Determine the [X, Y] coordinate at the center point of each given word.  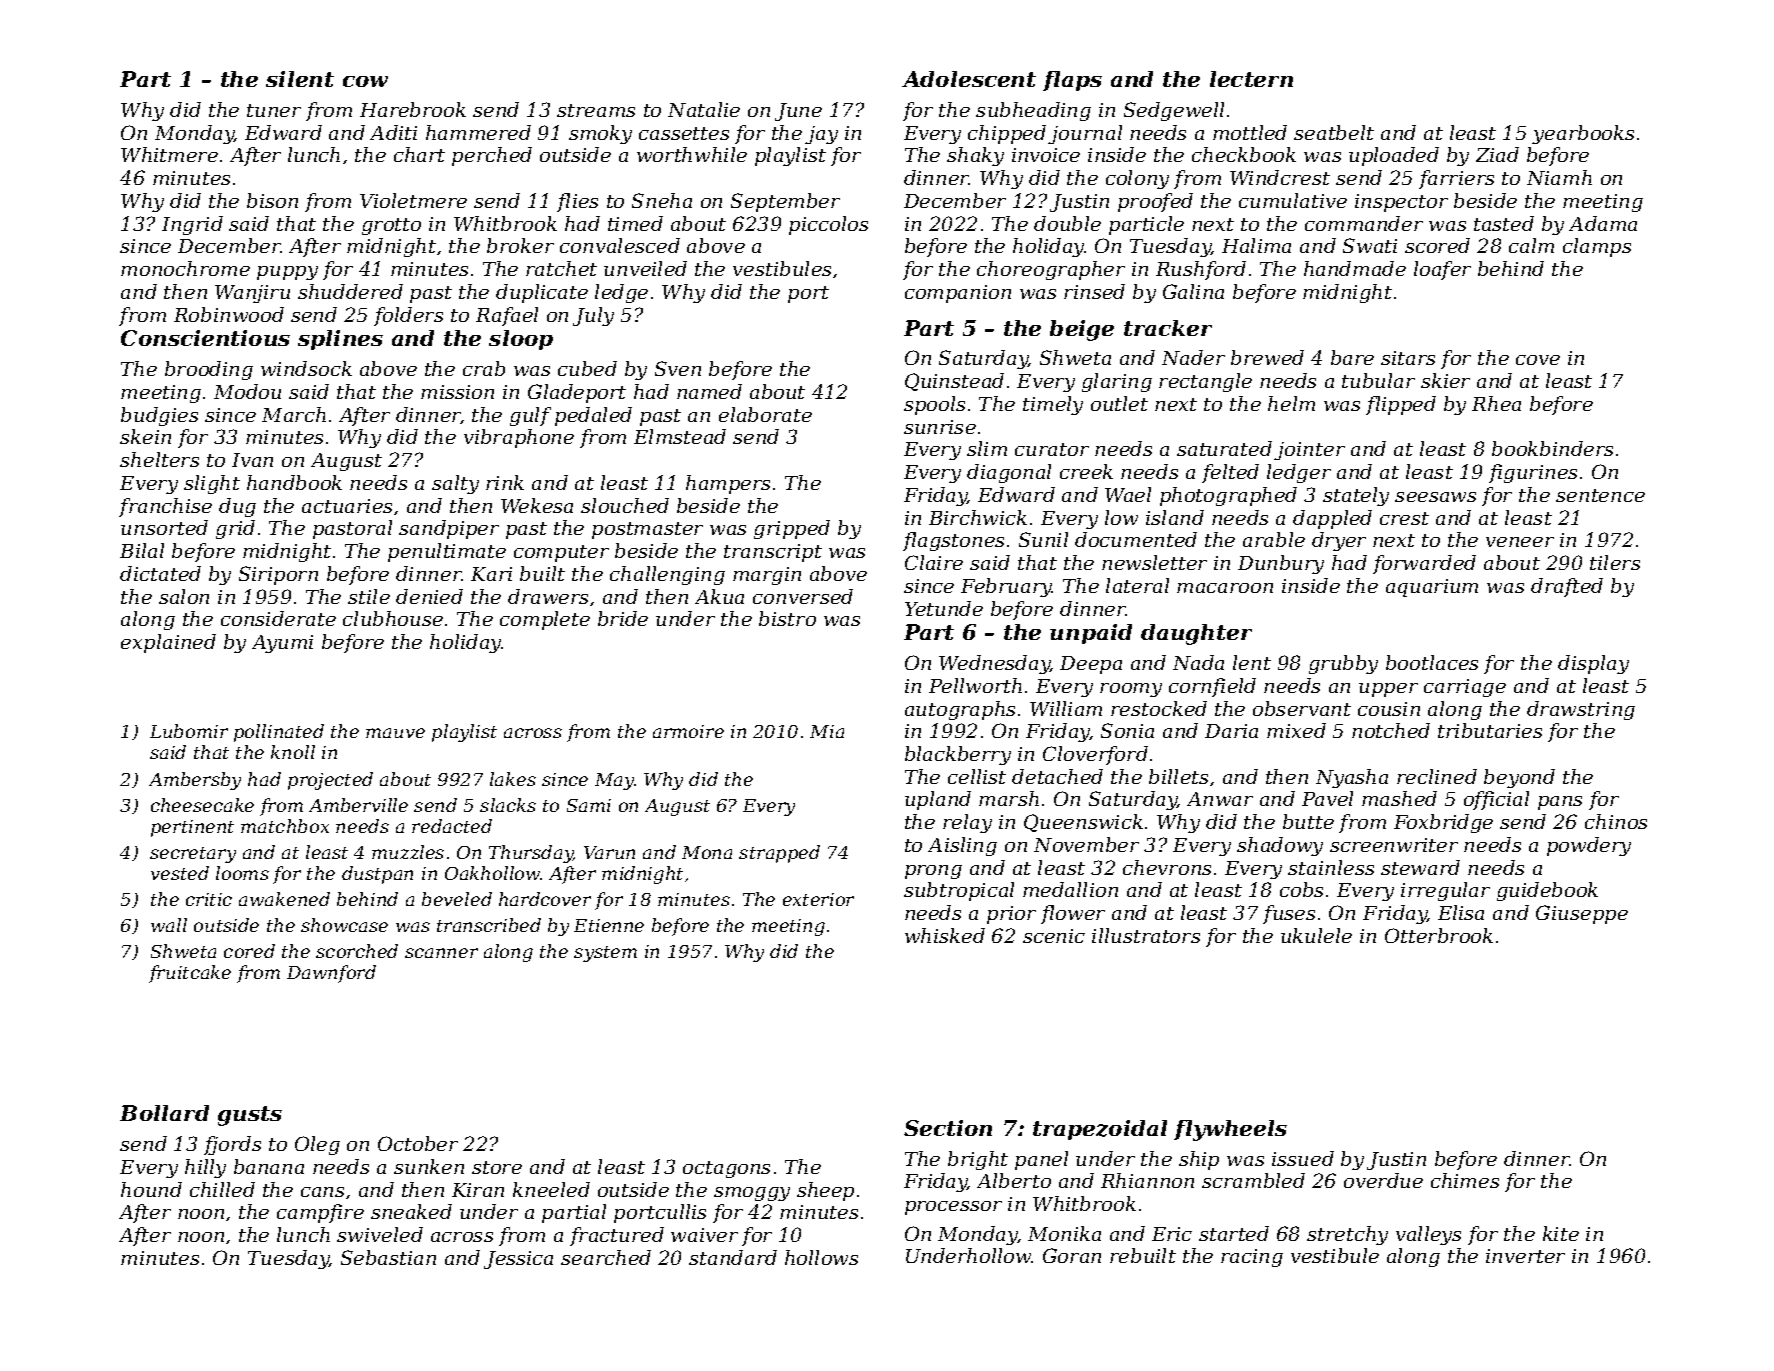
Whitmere [169, 154]
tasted [1504, 223]
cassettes [684, 133]
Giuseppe [1582, 914]
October [418, 1143]
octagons [726, 1169]
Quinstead [954, 382]
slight [212, 484]
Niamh [1559, 177]
